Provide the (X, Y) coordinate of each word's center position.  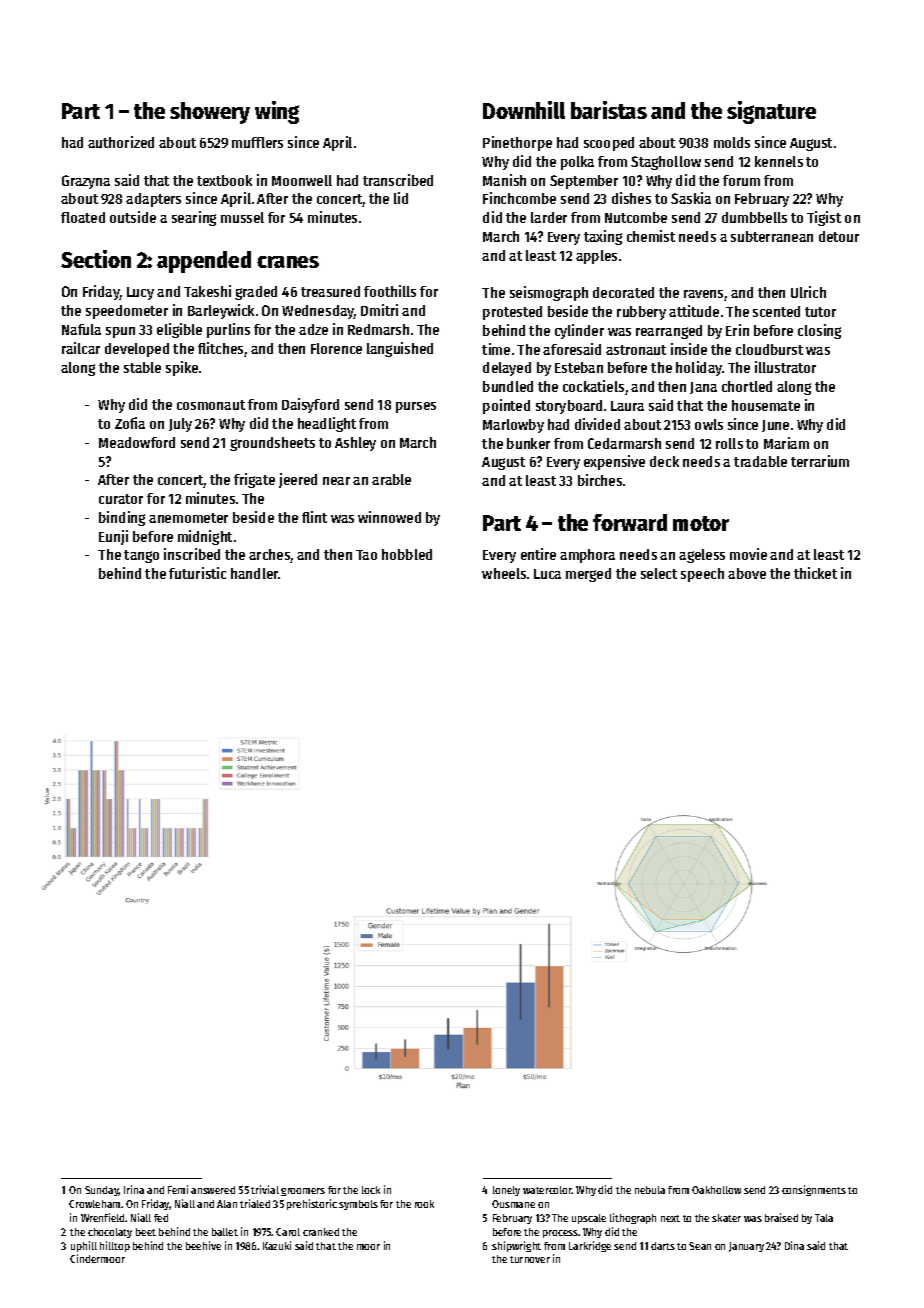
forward (630, 522)
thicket (815, 573)
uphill (84, 1246)
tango (141, 556)
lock (371, 1190)
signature (771, 112)
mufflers (257, 142)
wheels (504, 573)
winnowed (389, 517)
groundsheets (272, 444)
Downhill (524, 110)
